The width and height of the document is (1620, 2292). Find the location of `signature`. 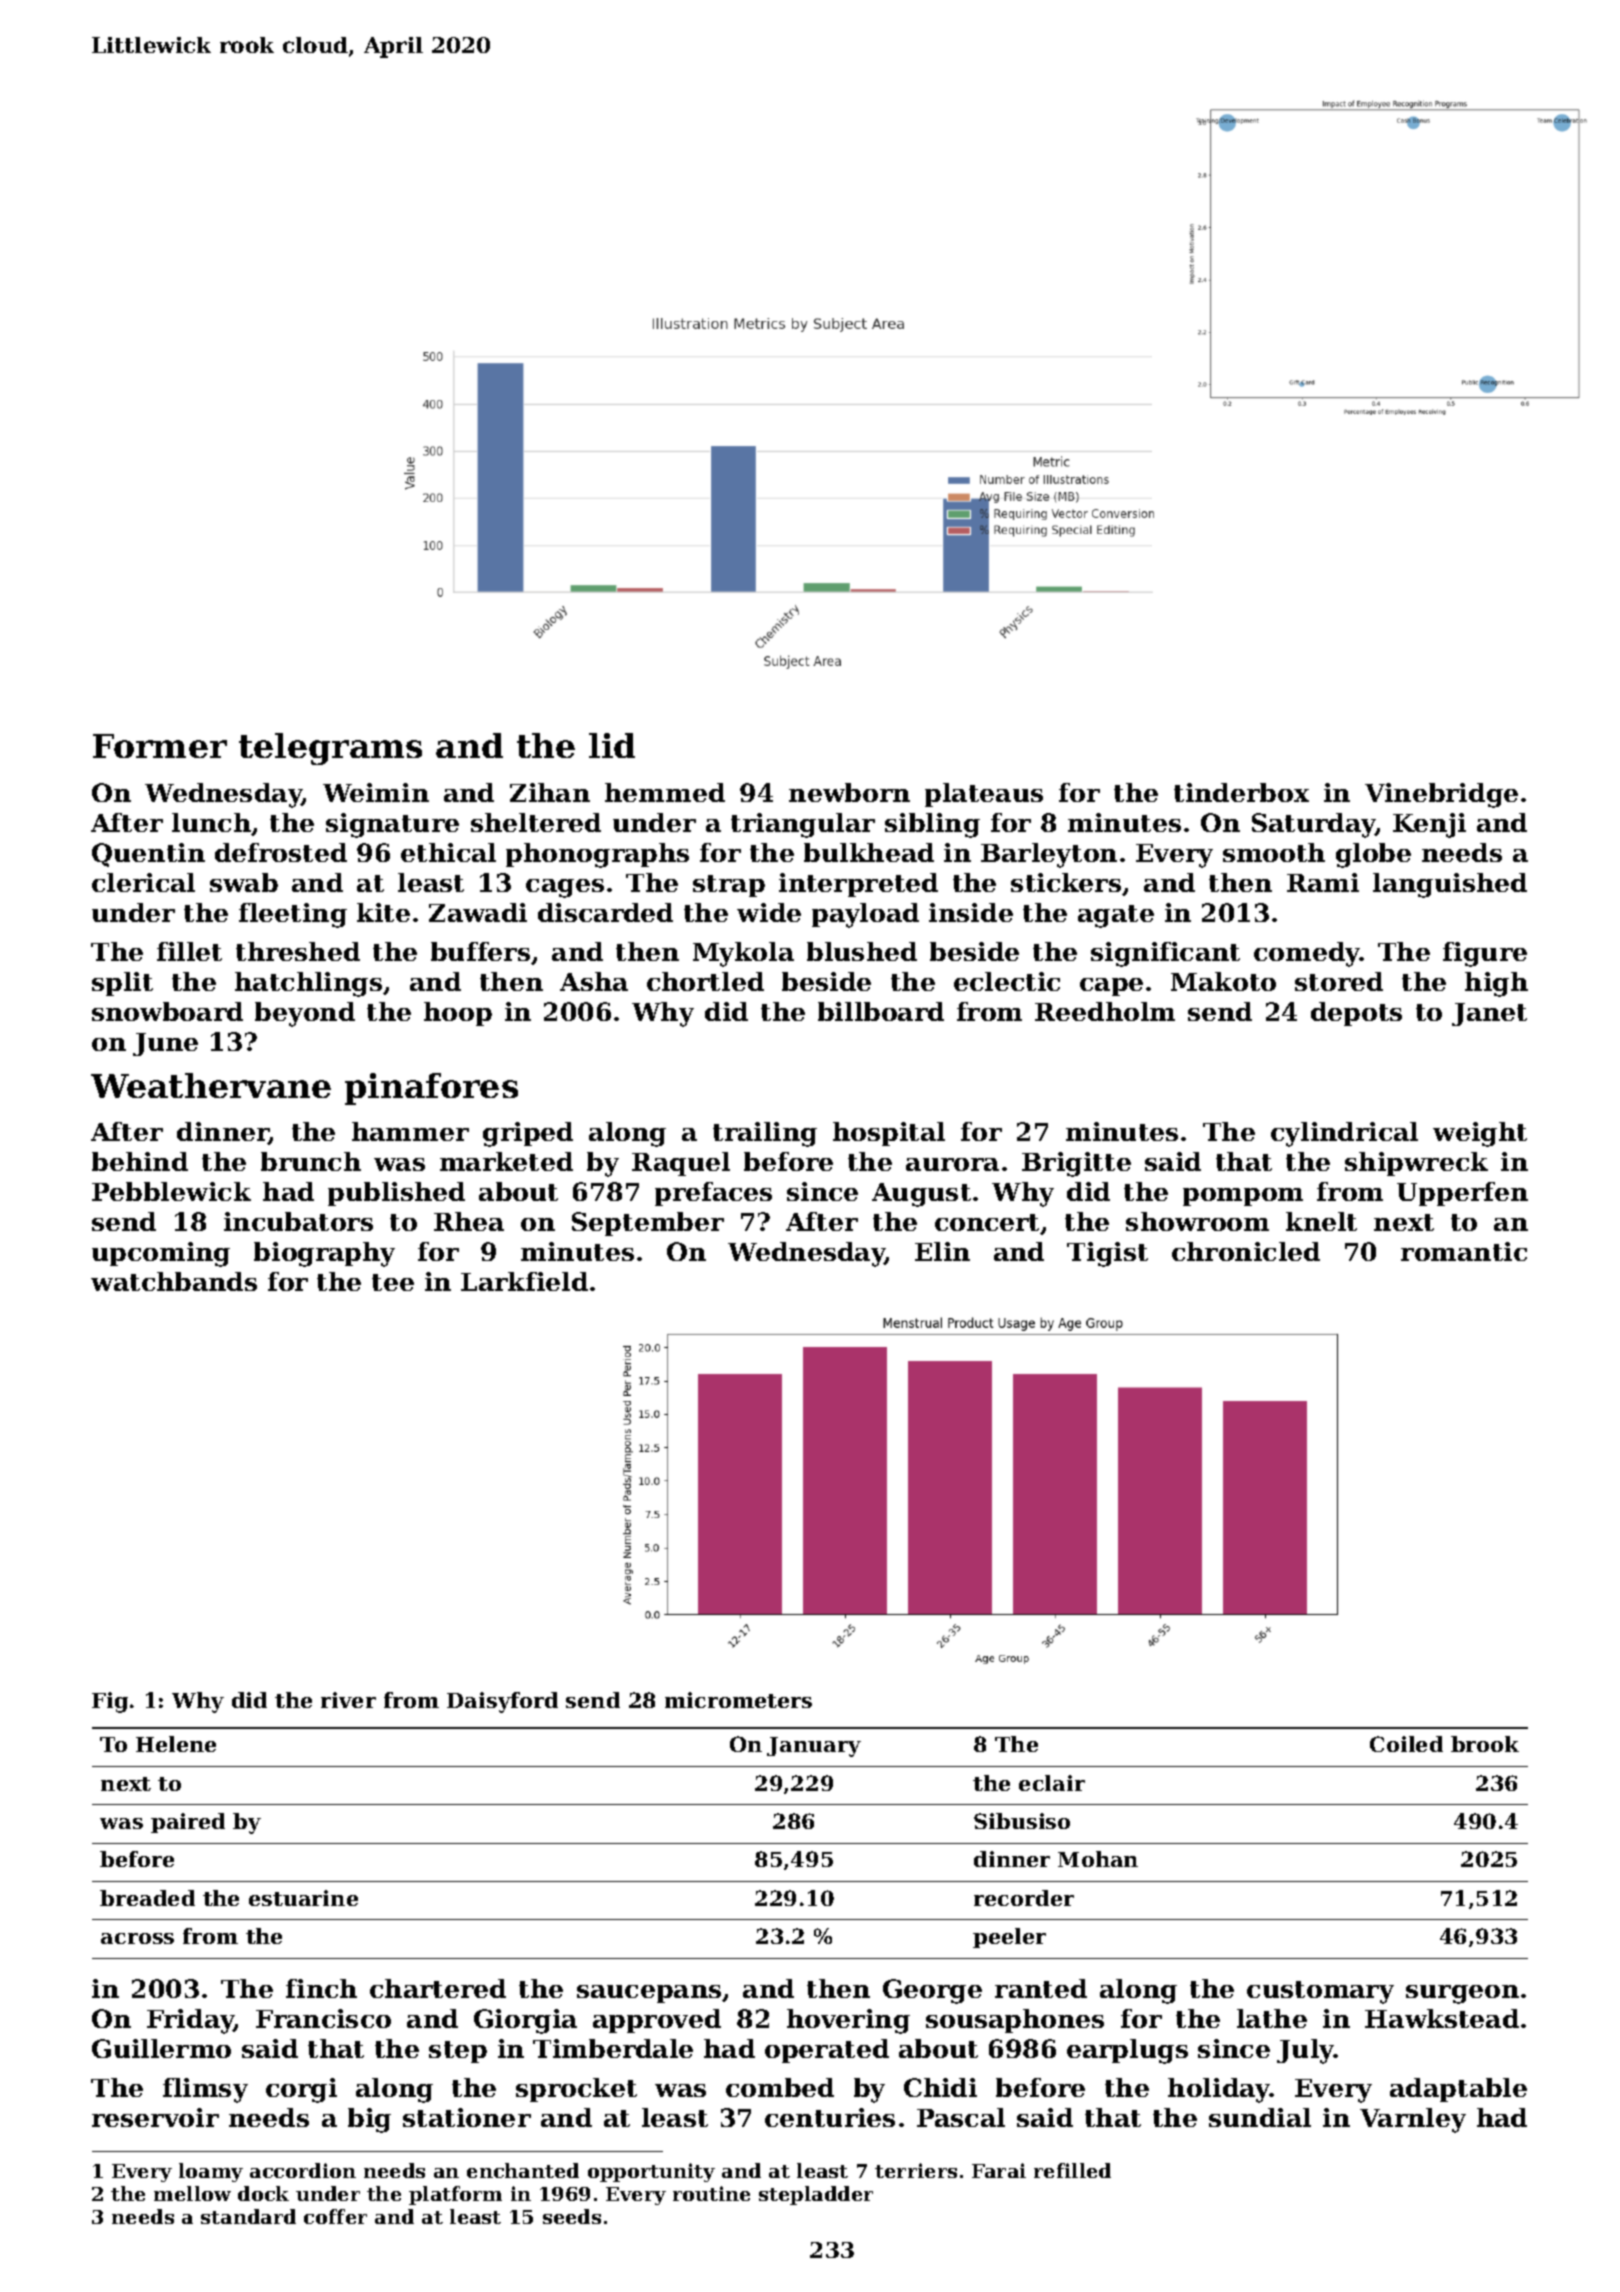

signature is located at coordinates (392, 825).
